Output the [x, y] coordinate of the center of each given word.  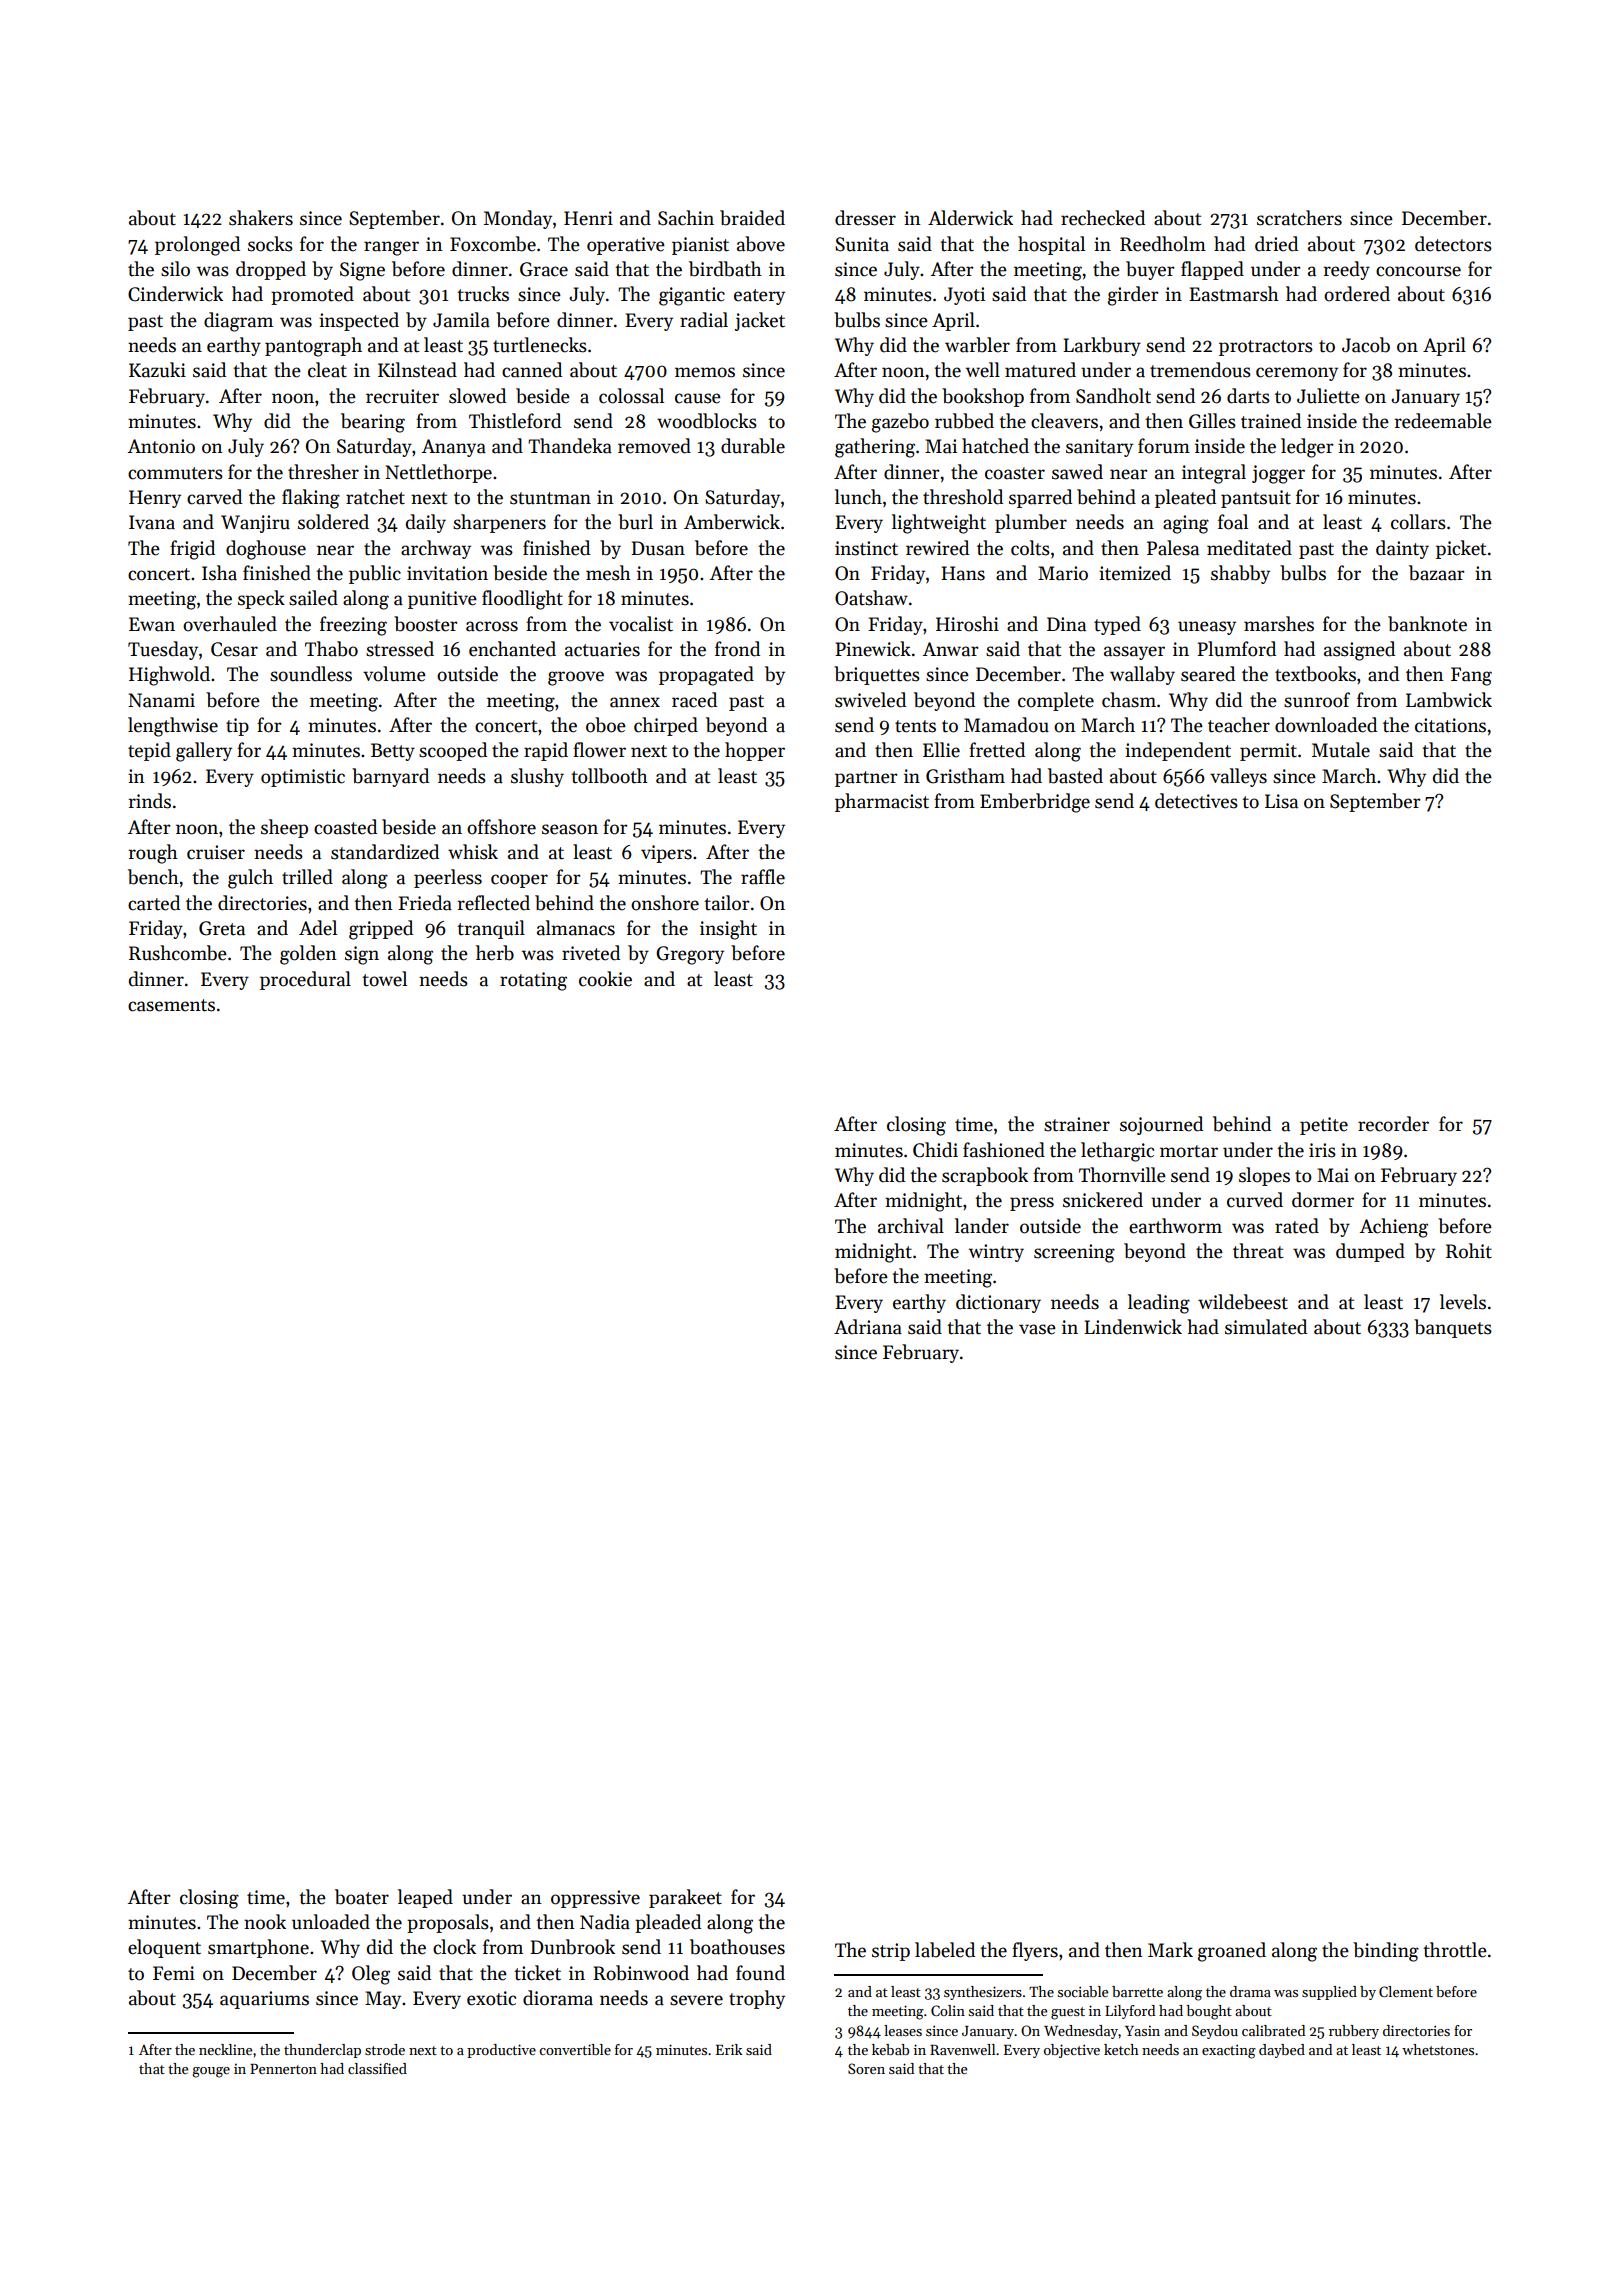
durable [753, 446]
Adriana [868, 1327]
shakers [261, 218]
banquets [1453, 1328]
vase [1037, 1329]
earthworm [1175, 1226]
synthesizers [983, 1993]
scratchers [1299, 218]
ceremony [1297, 374]
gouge [211, 2072]
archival [911, 1226]
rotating [533, 981]
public [375, 574]
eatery [759, 297]
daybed [1282, 2051]
